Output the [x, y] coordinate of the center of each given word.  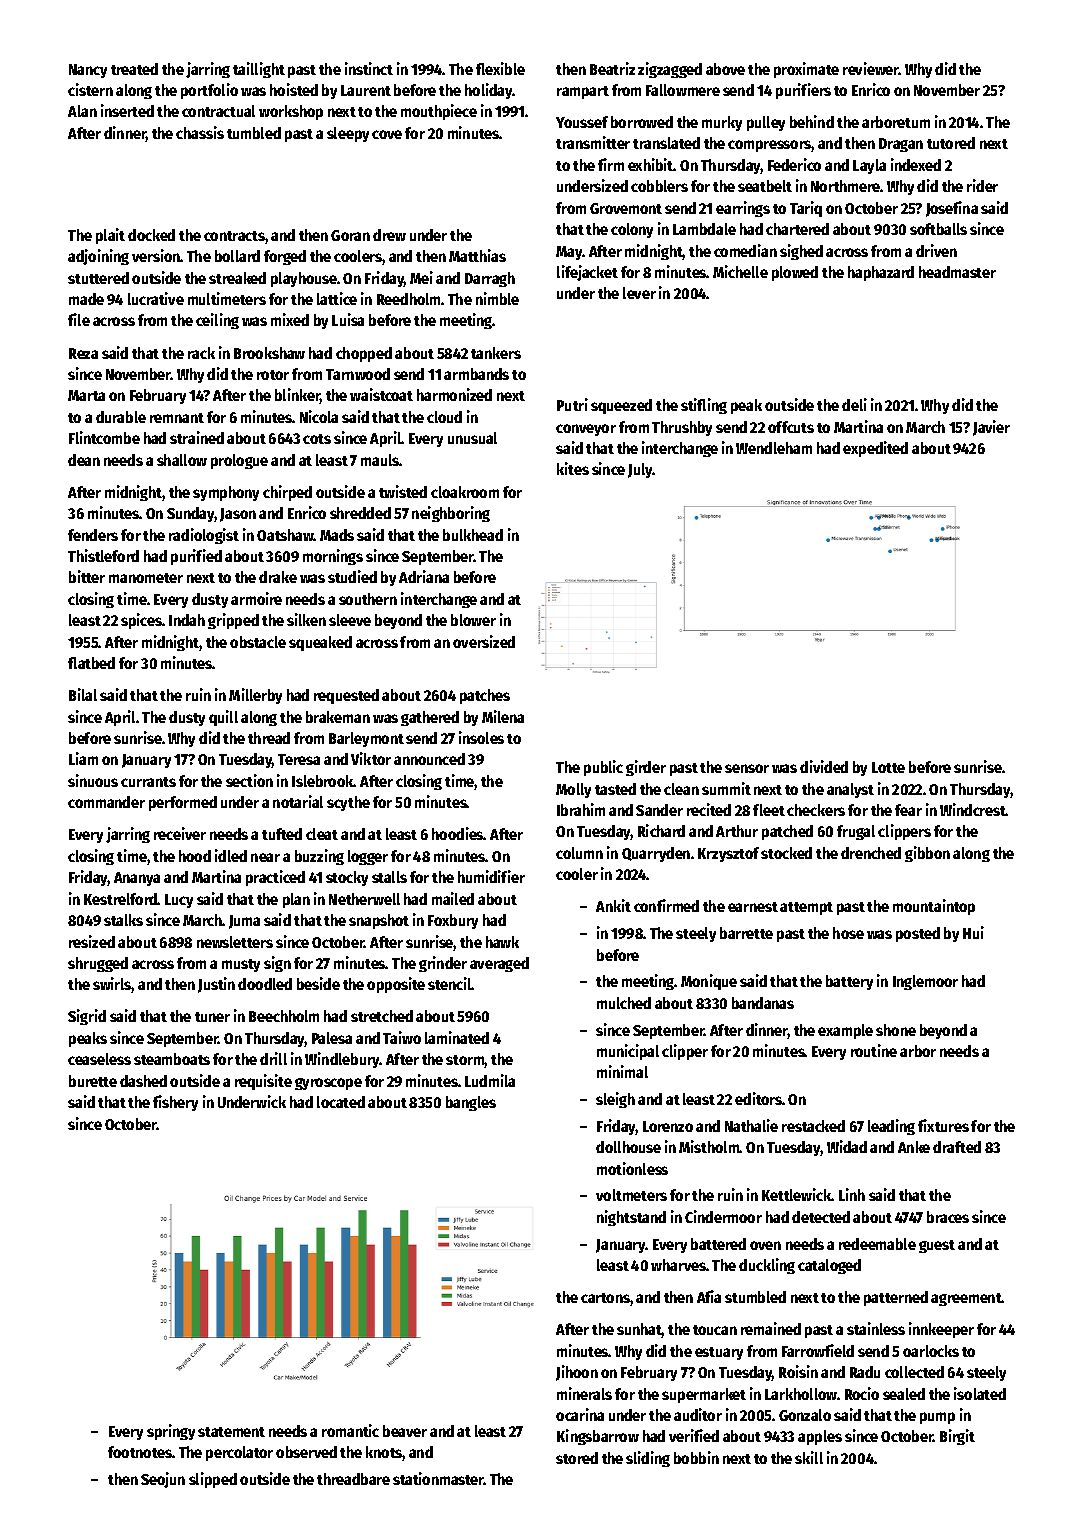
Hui [973, 932]
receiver [180, 833]
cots [317, 439]
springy [171, 1432]
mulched [624, 1003]
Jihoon [577, 1373]
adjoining [98, 257]
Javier [991, 428]
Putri [572, 404]
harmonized [454, 394]
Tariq [806, 209]
